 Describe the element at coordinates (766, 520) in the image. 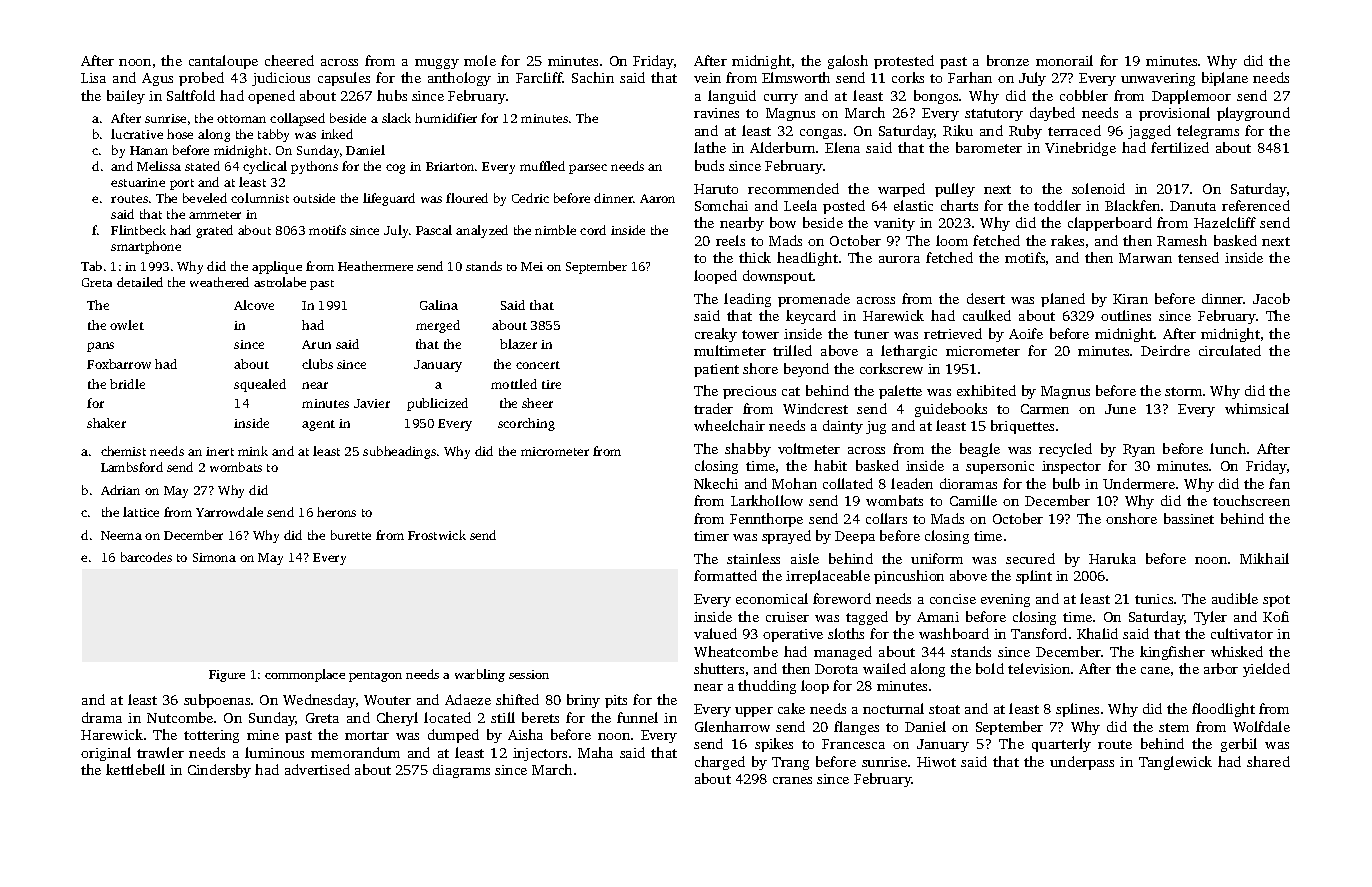

I see `Fennthorpe` at that location.
